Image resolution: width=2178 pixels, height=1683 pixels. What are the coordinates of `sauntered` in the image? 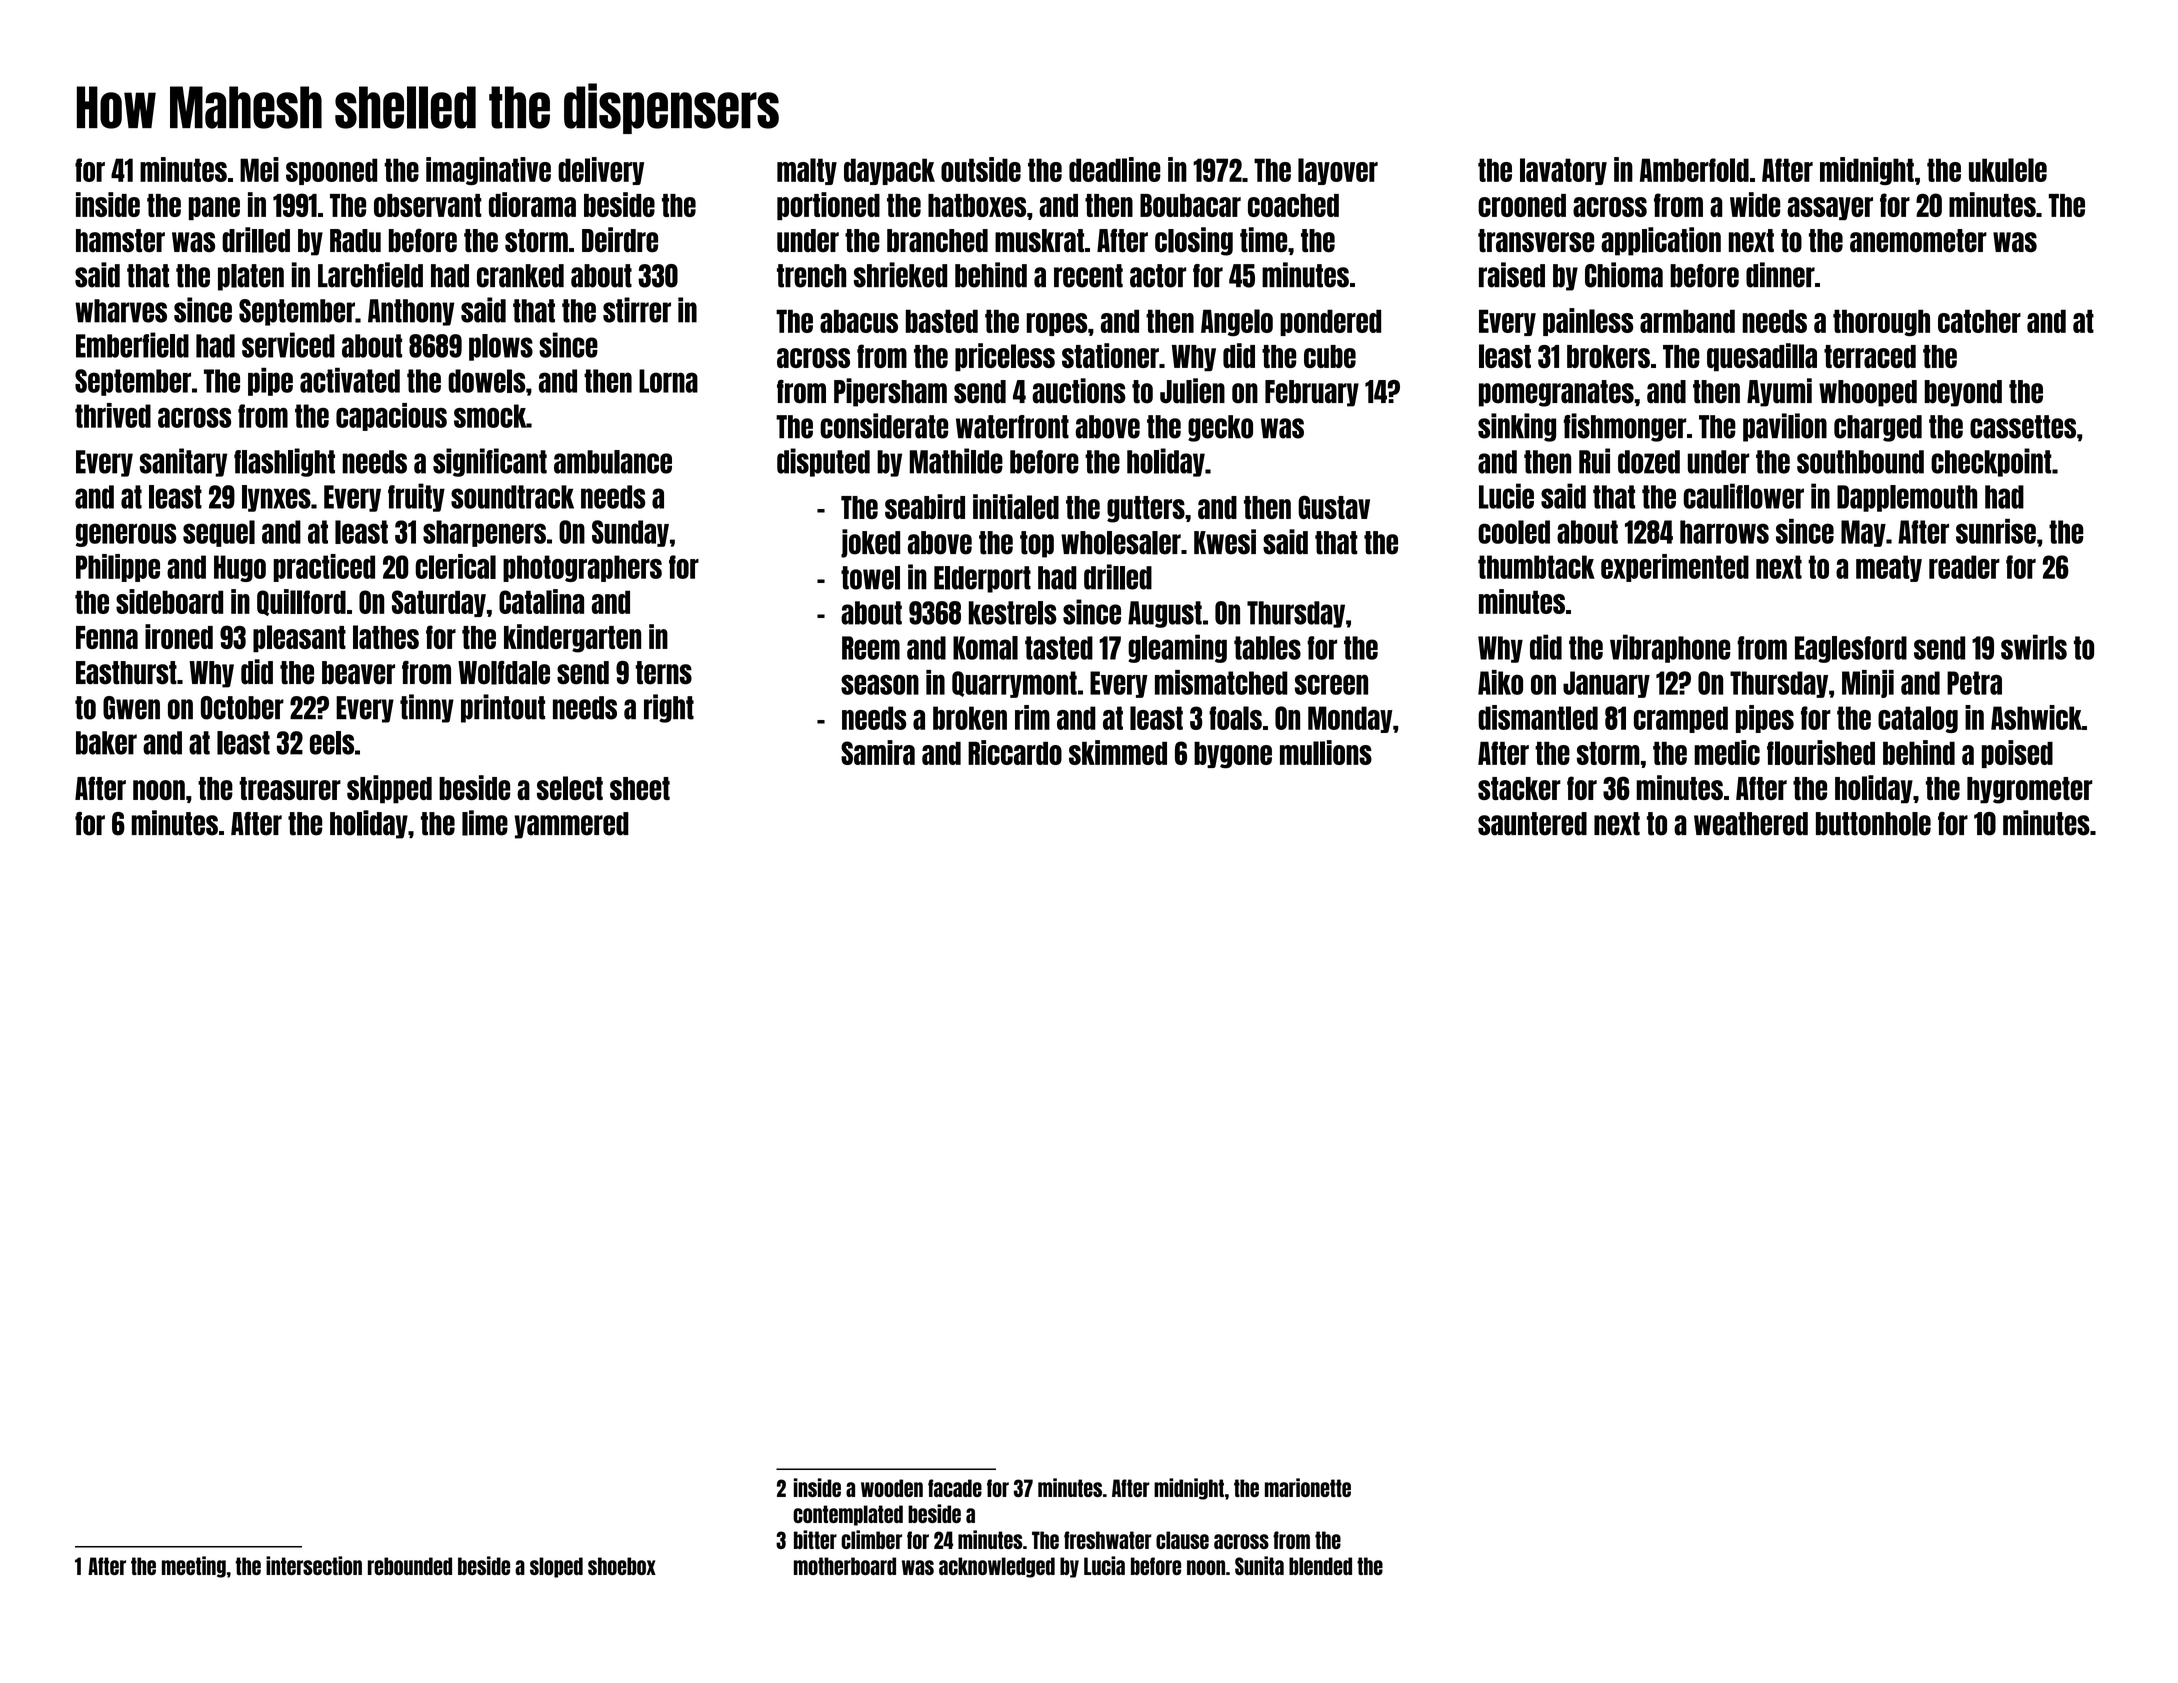 It's located at (1532, 824).
